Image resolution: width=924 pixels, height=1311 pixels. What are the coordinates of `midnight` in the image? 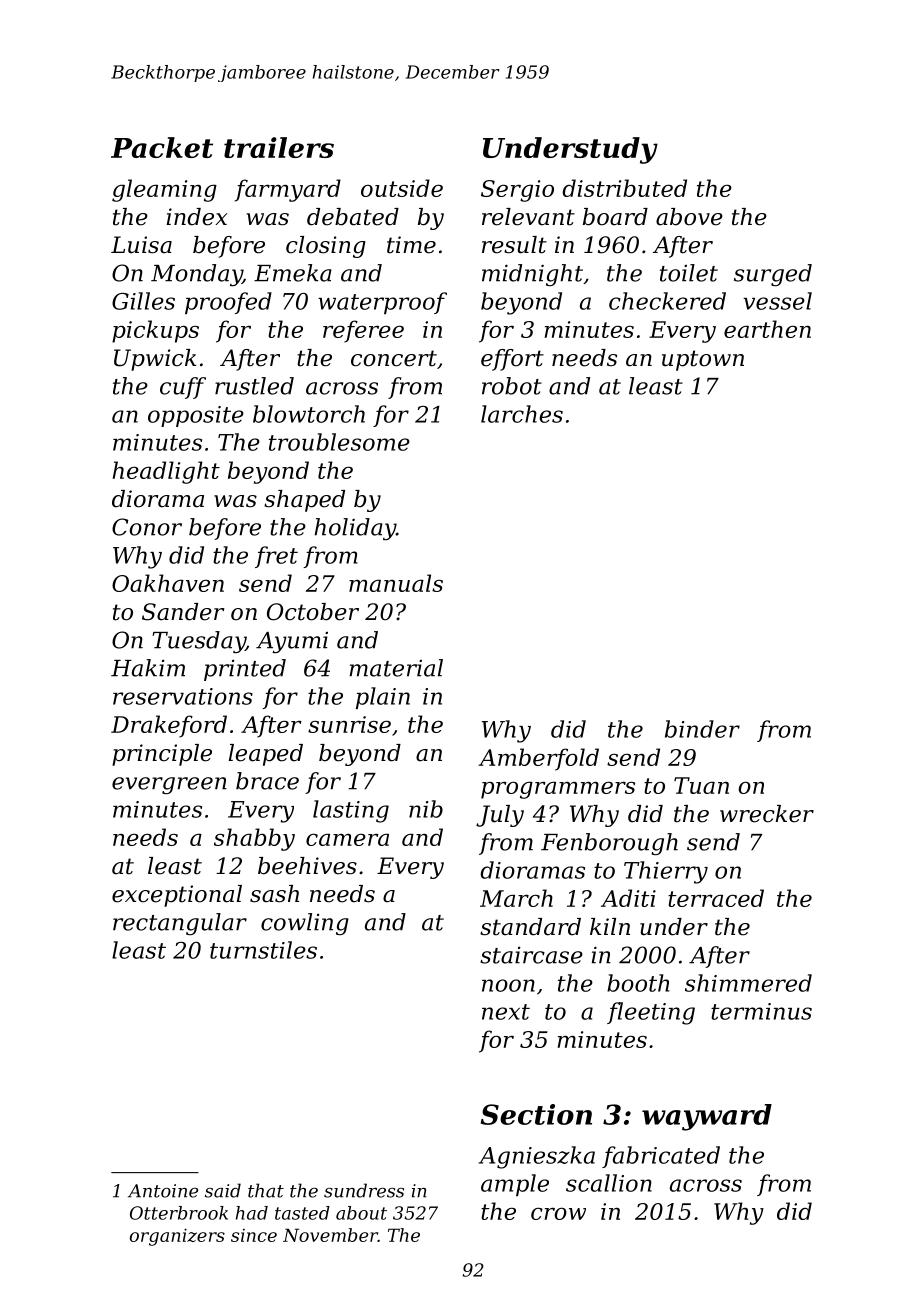 It's located at (532, 275).
